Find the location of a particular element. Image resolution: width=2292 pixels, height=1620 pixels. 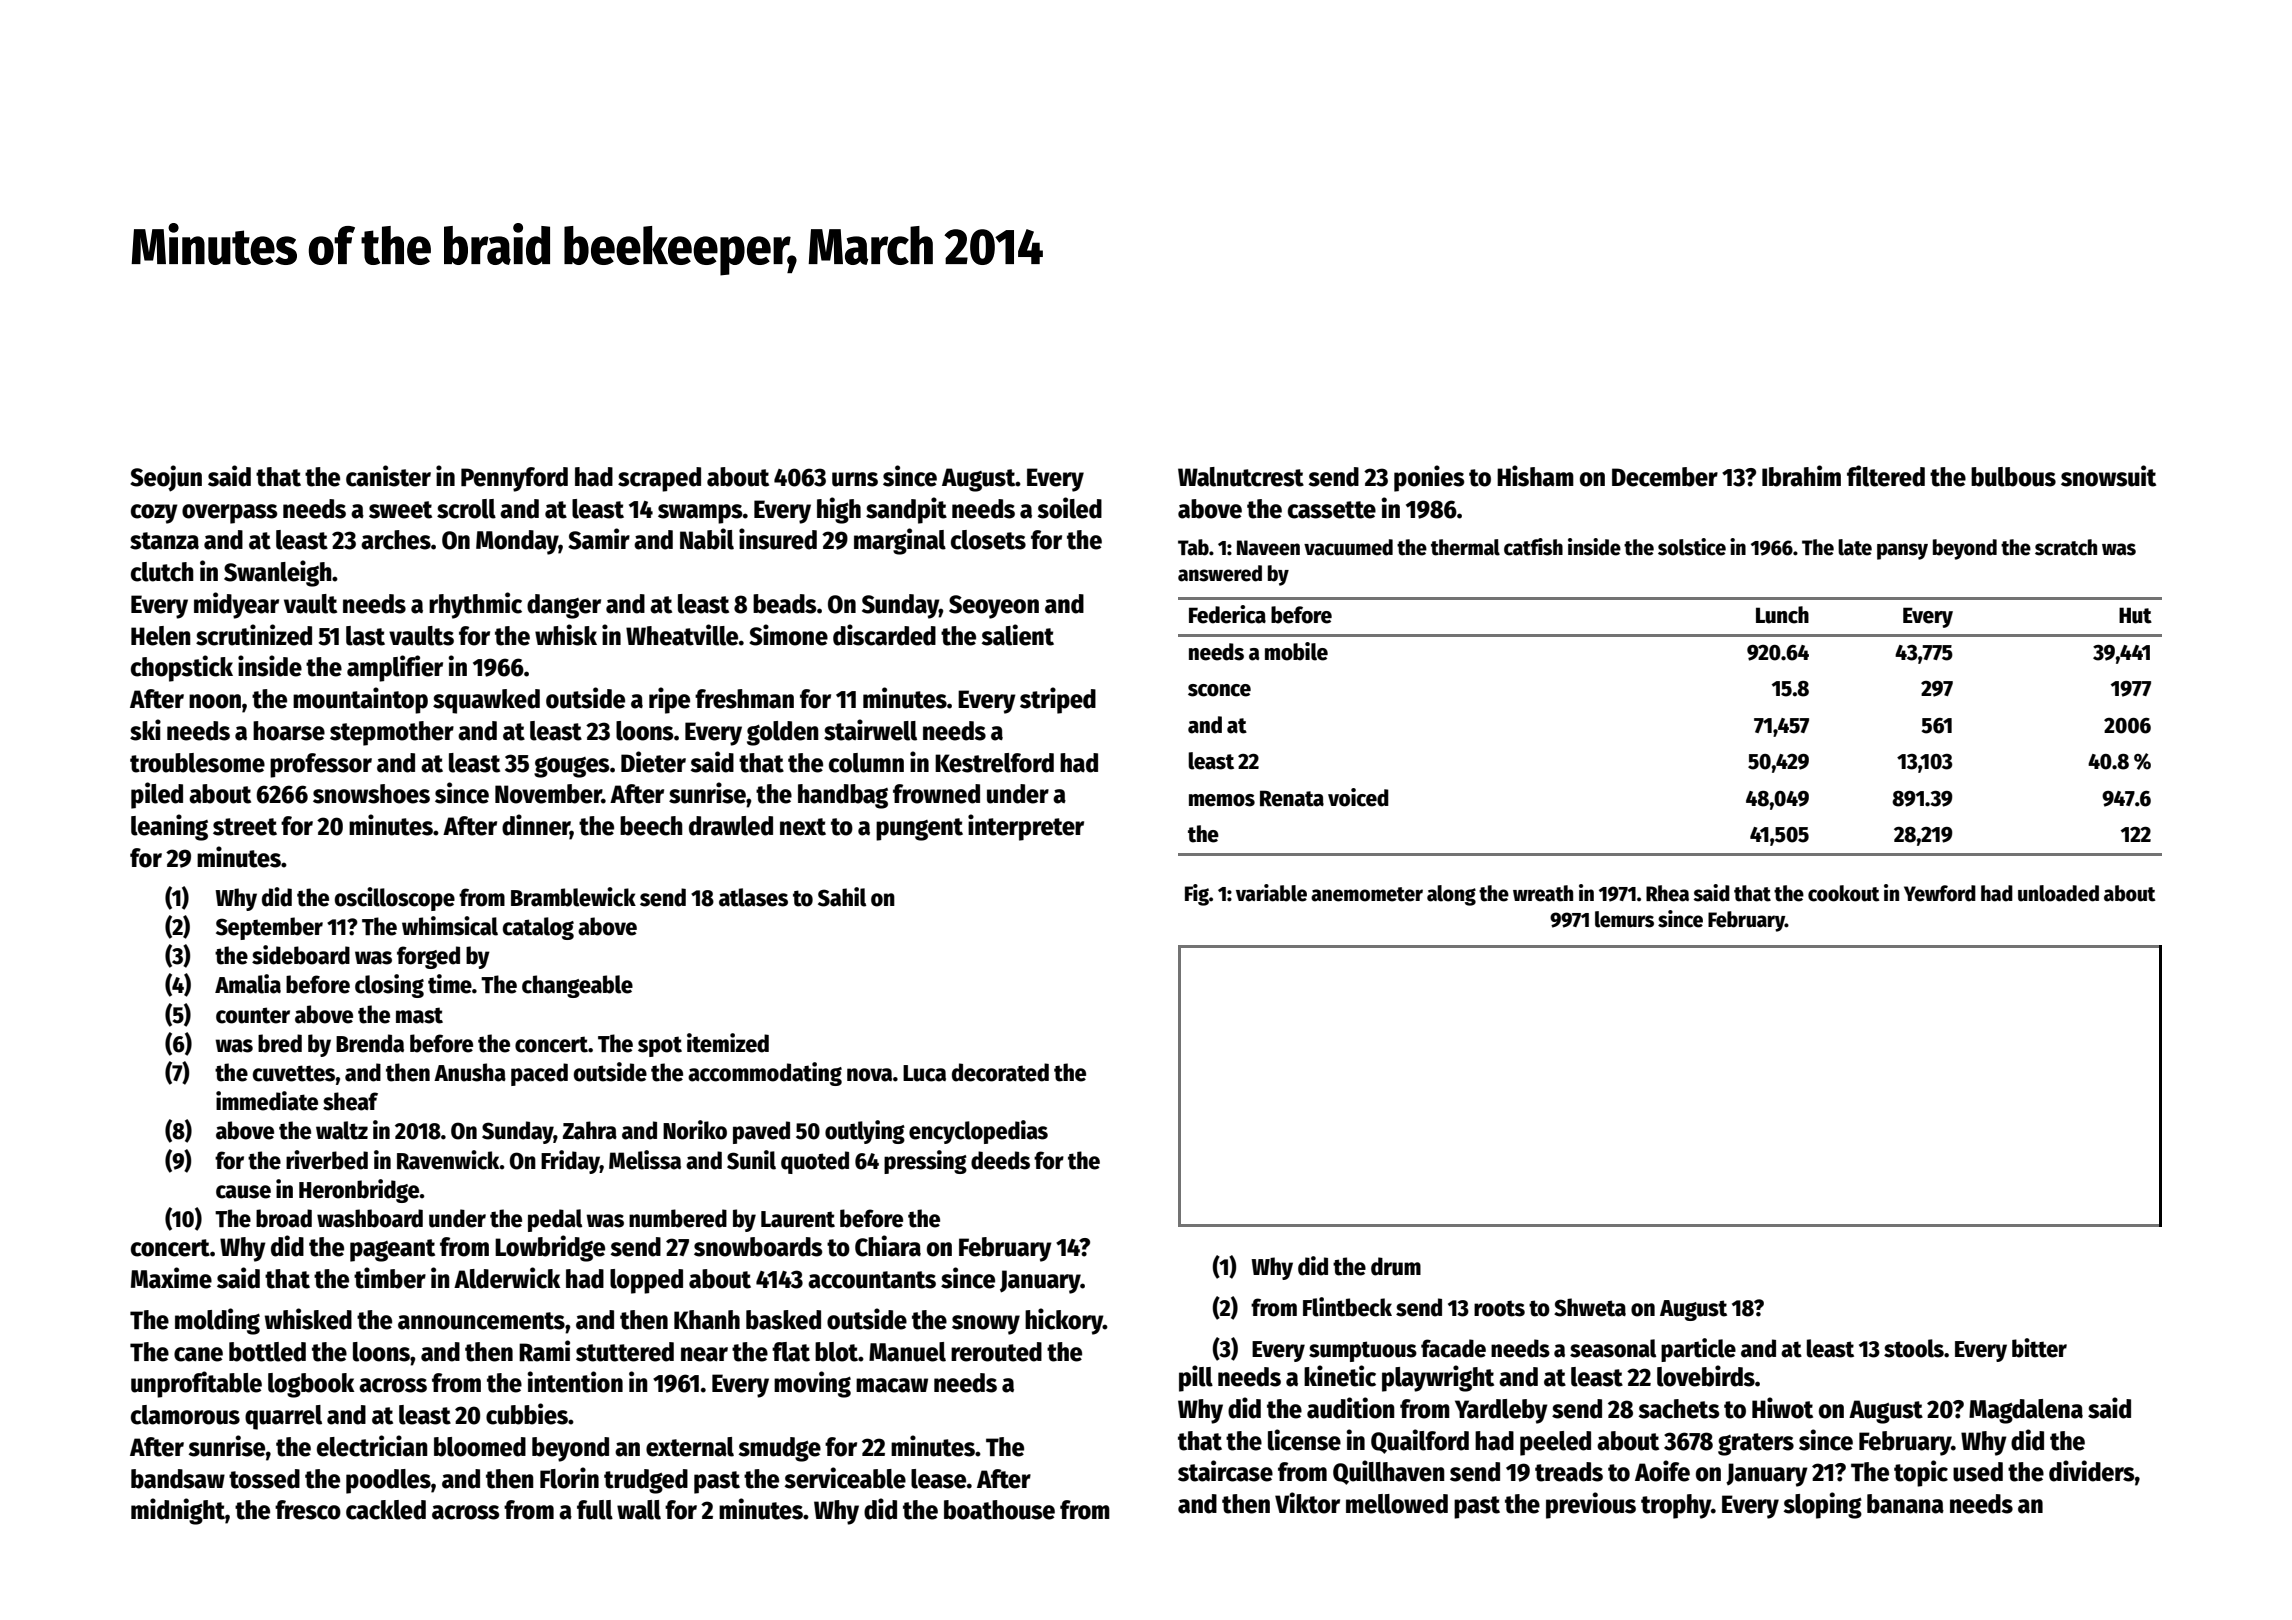

Shweta is located at coordinates (1590, 1307).
